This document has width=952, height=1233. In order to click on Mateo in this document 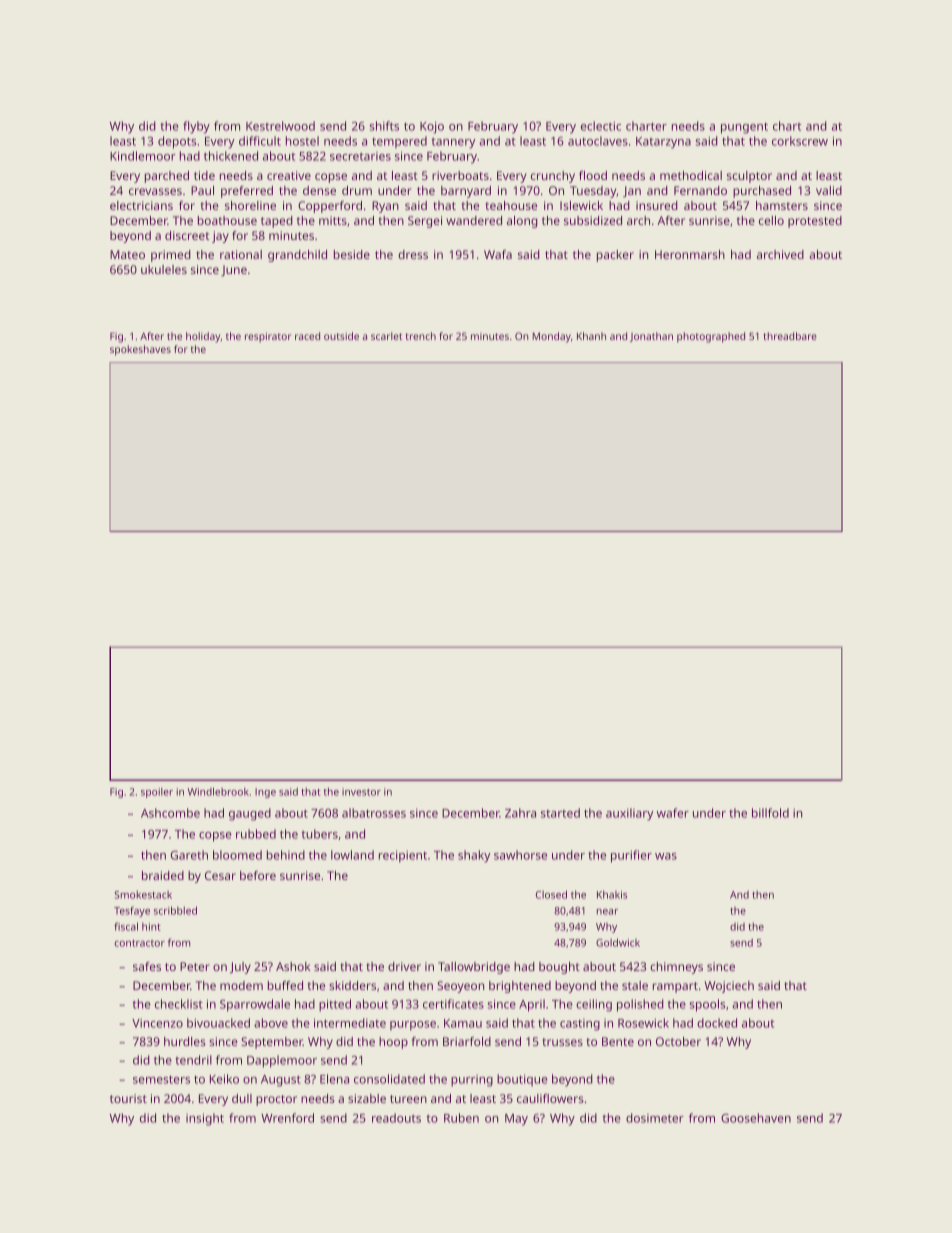, I will do `click(127, 254)`.
